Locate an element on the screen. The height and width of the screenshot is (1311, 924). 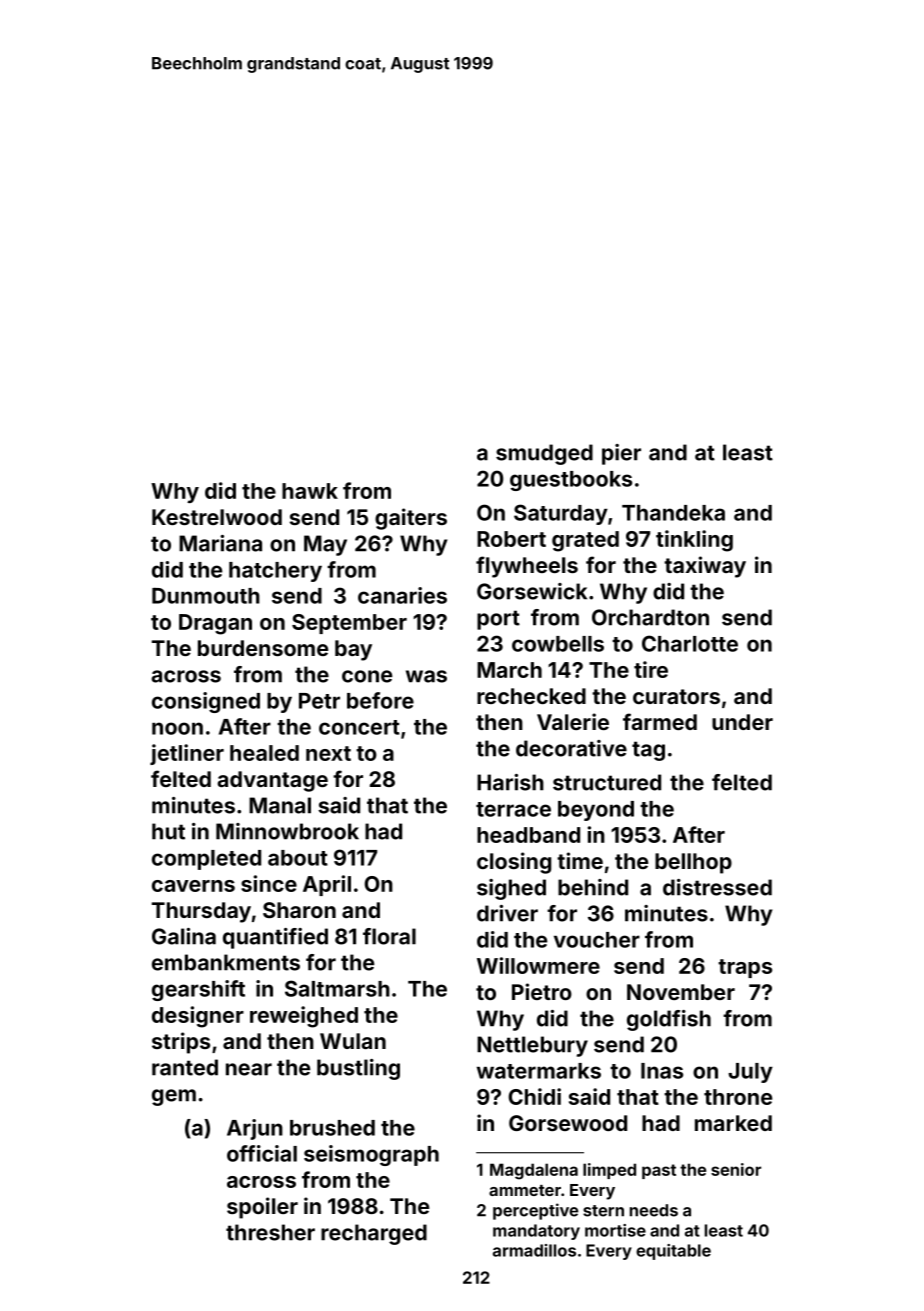
ranted is located at coordinates (185, 1067).
